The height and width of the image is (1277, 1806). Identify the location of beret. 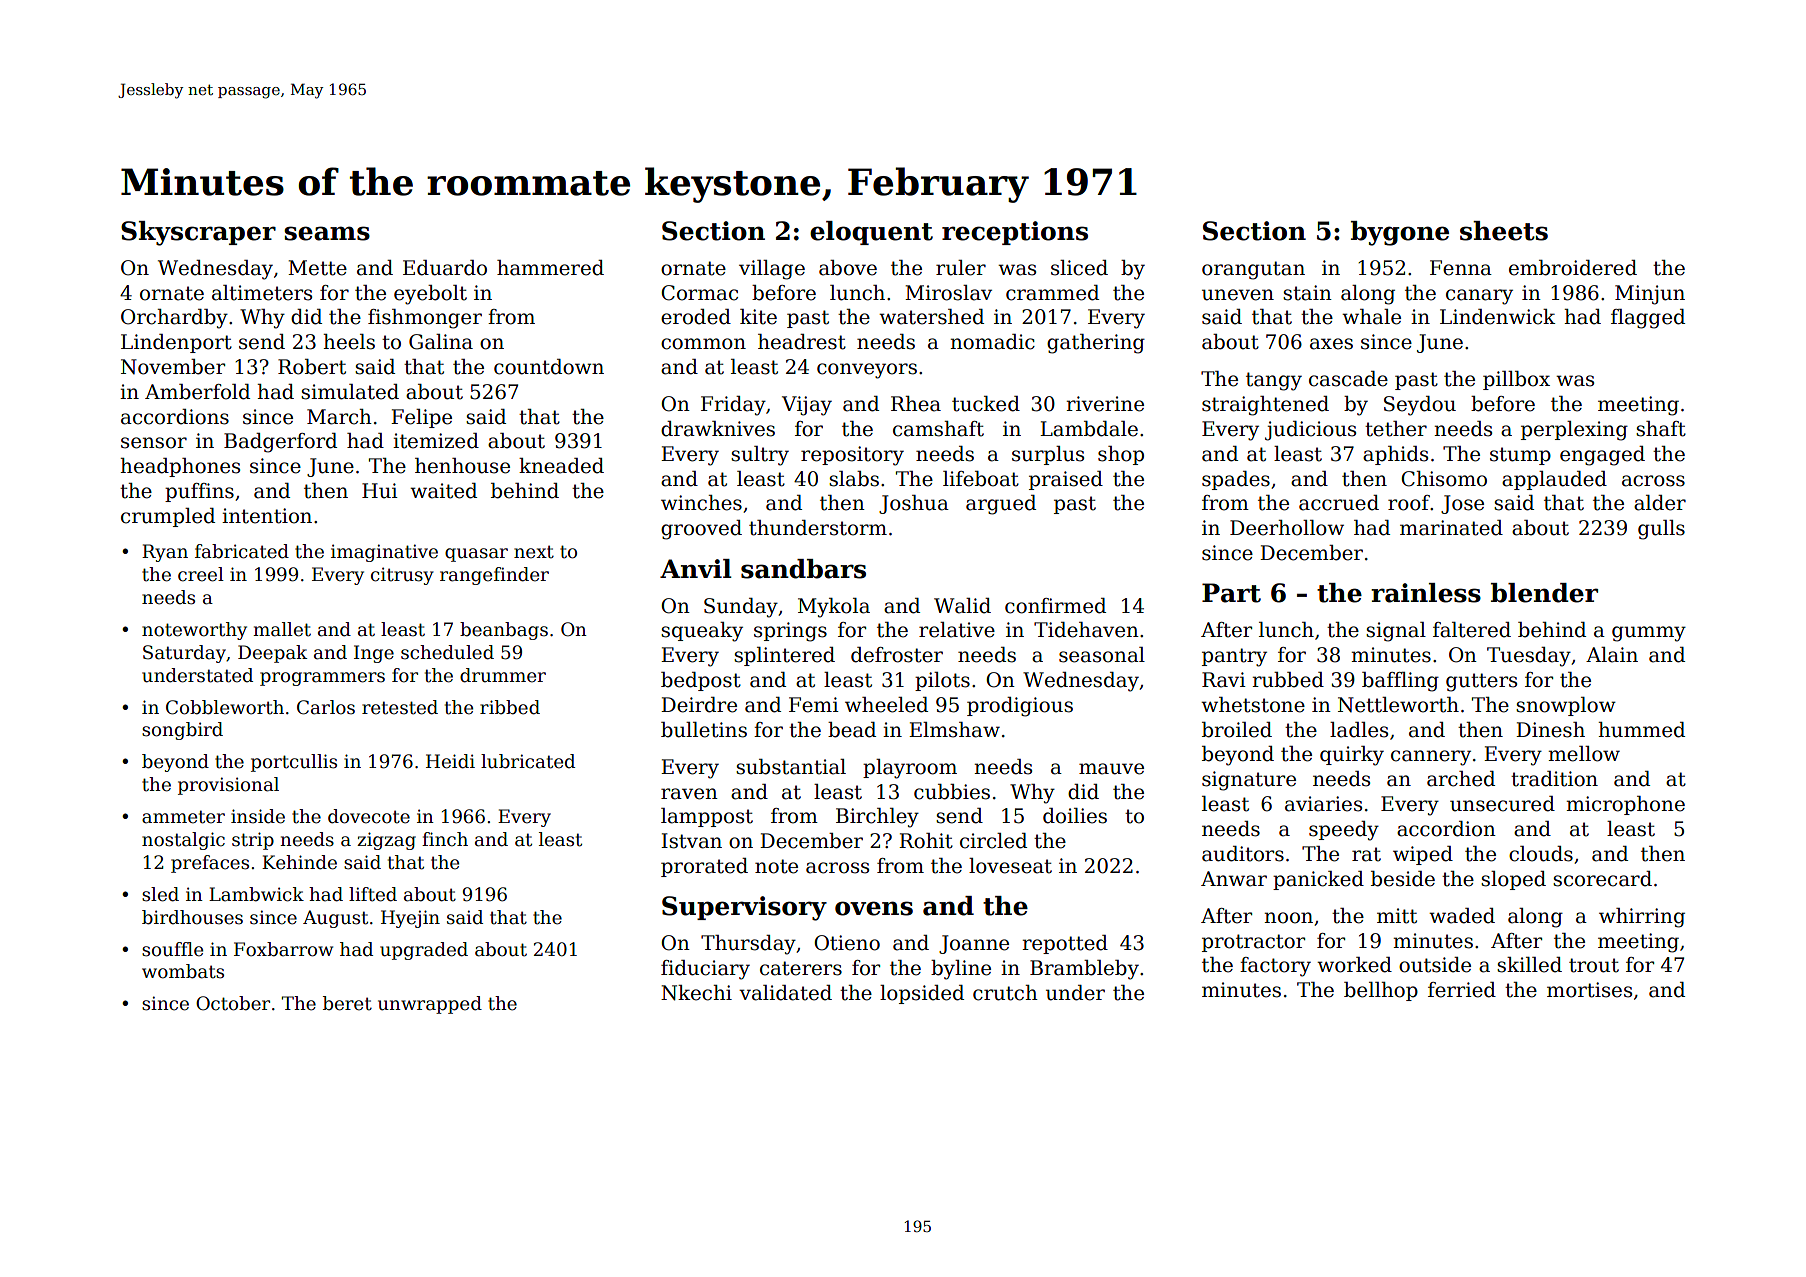
(347, 1003).
